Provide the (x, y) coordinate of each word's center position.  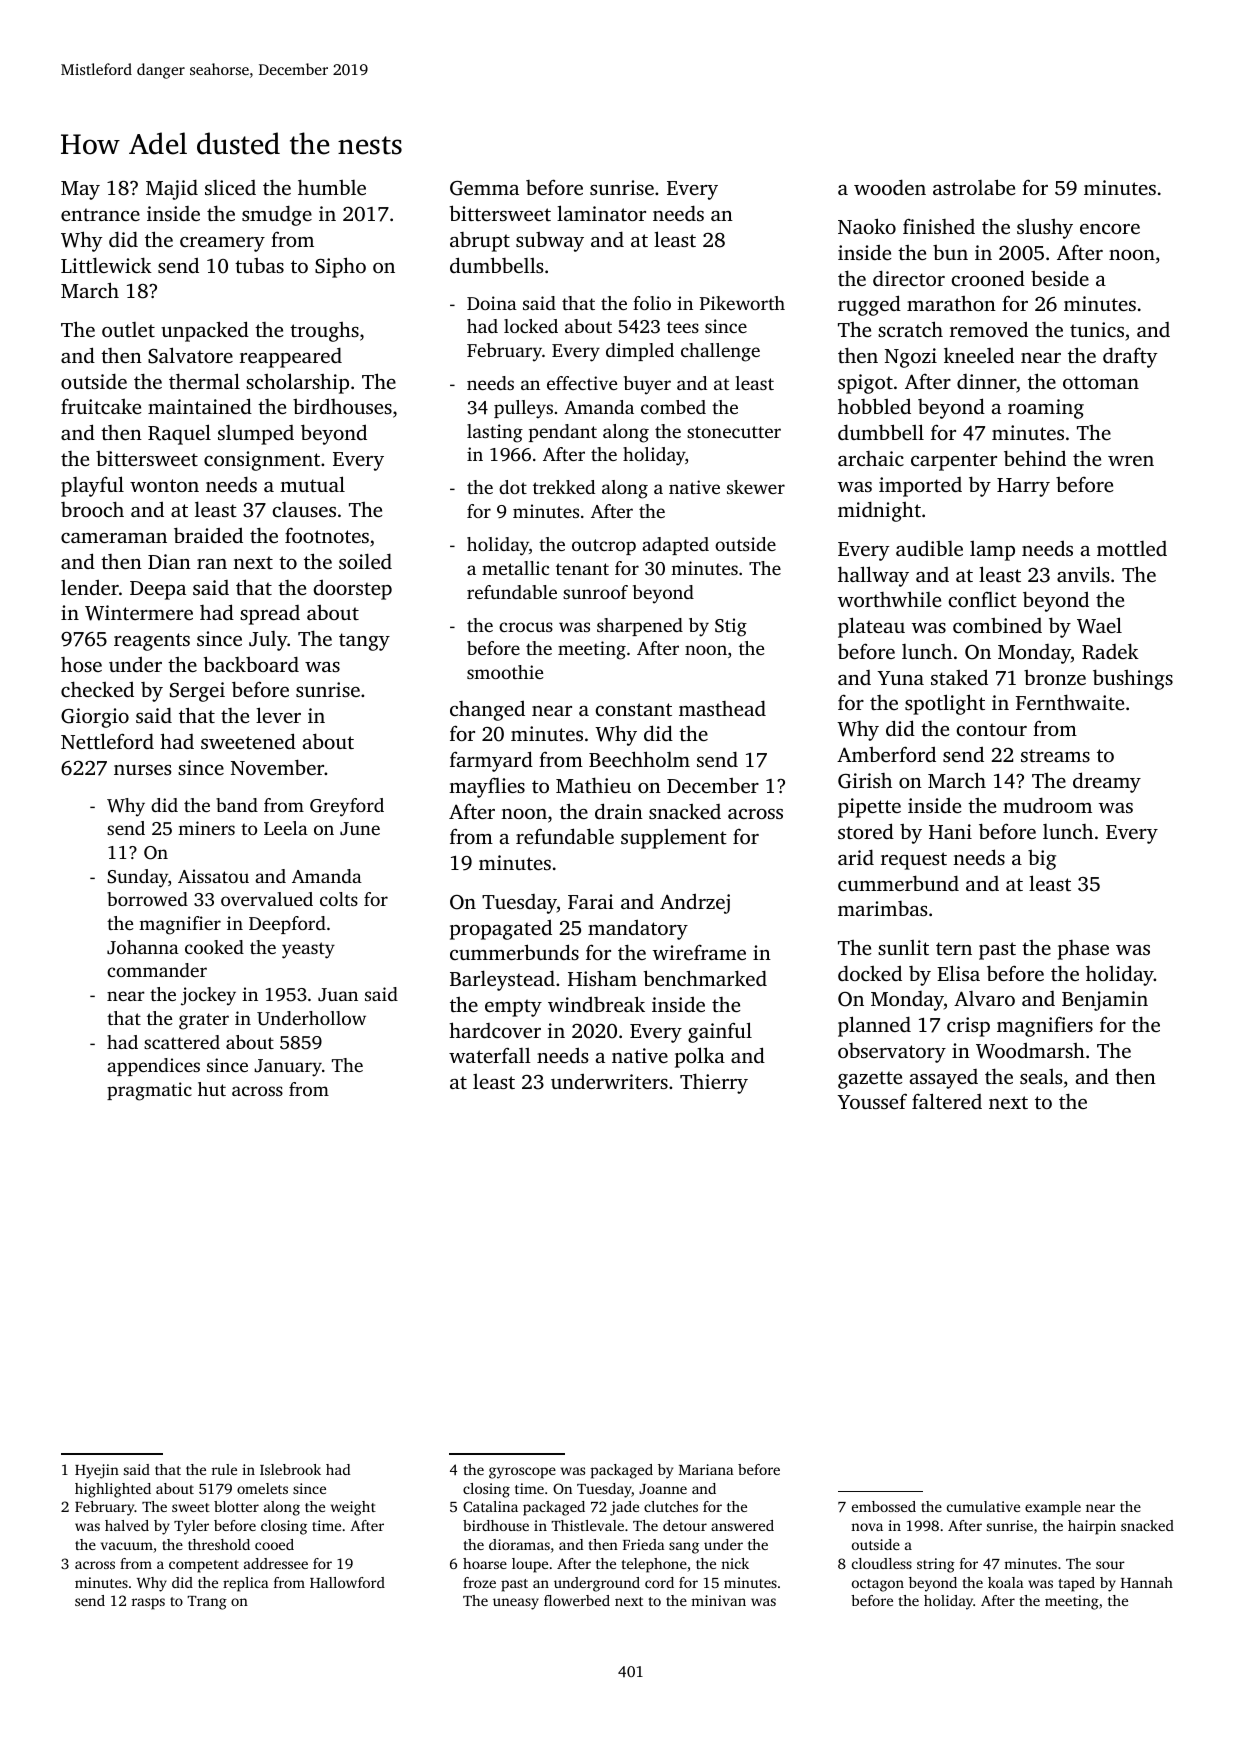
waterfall (490, 1055)
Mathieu (593, 785)
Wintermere (139, 613)
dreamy (1107, 782)
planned (874, 1026)
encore (1110, 229)
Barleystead (502, 980)
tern (954, 948)
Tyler (191, 1527)
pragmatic (149, 1091)
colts (339, 899)
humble (332, 187)
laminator (601, 213)
